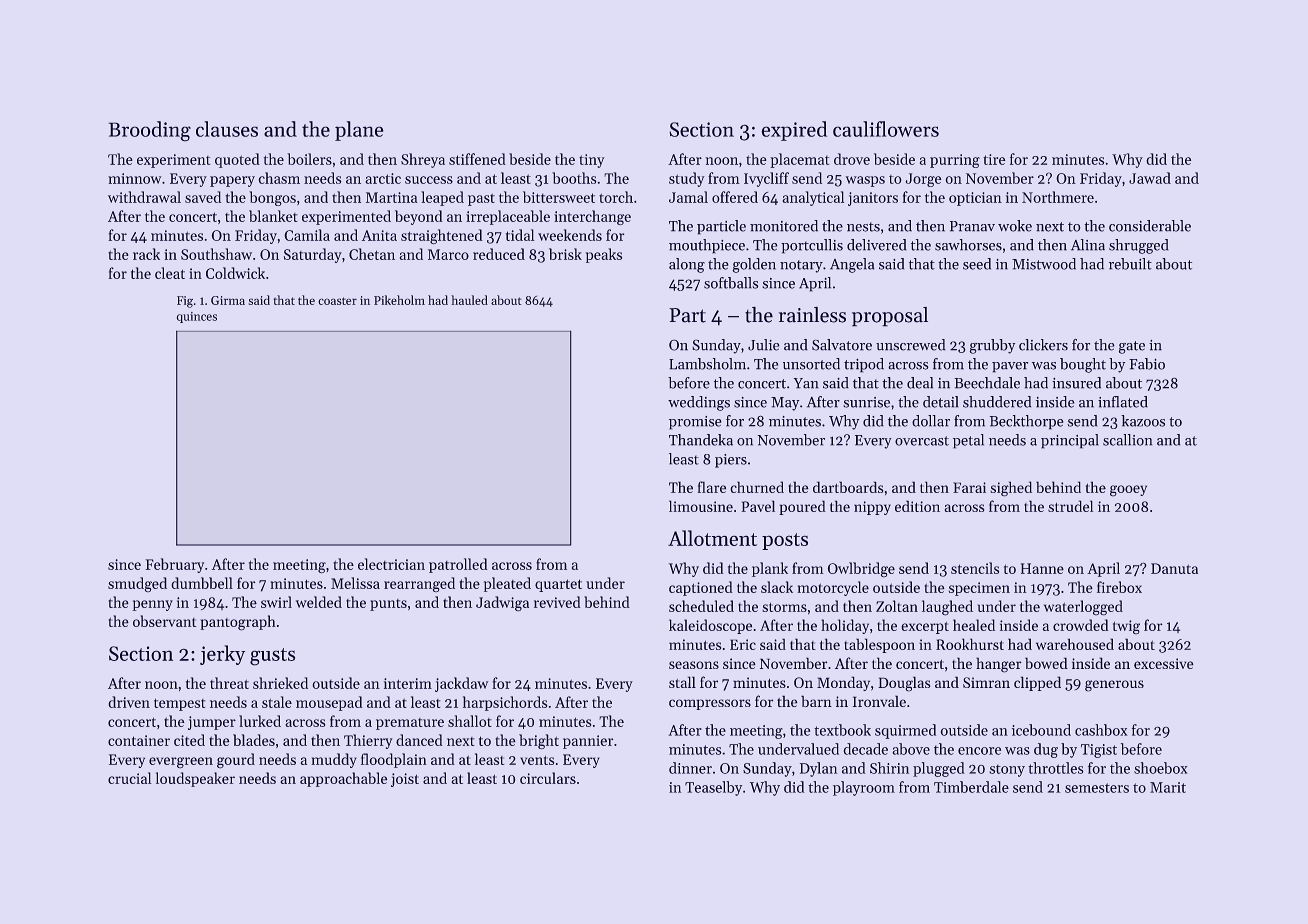 The image size is (1308, 924). Describe the element at coordinates (1150, 178) in the image. I see `Jawad` at that location.
